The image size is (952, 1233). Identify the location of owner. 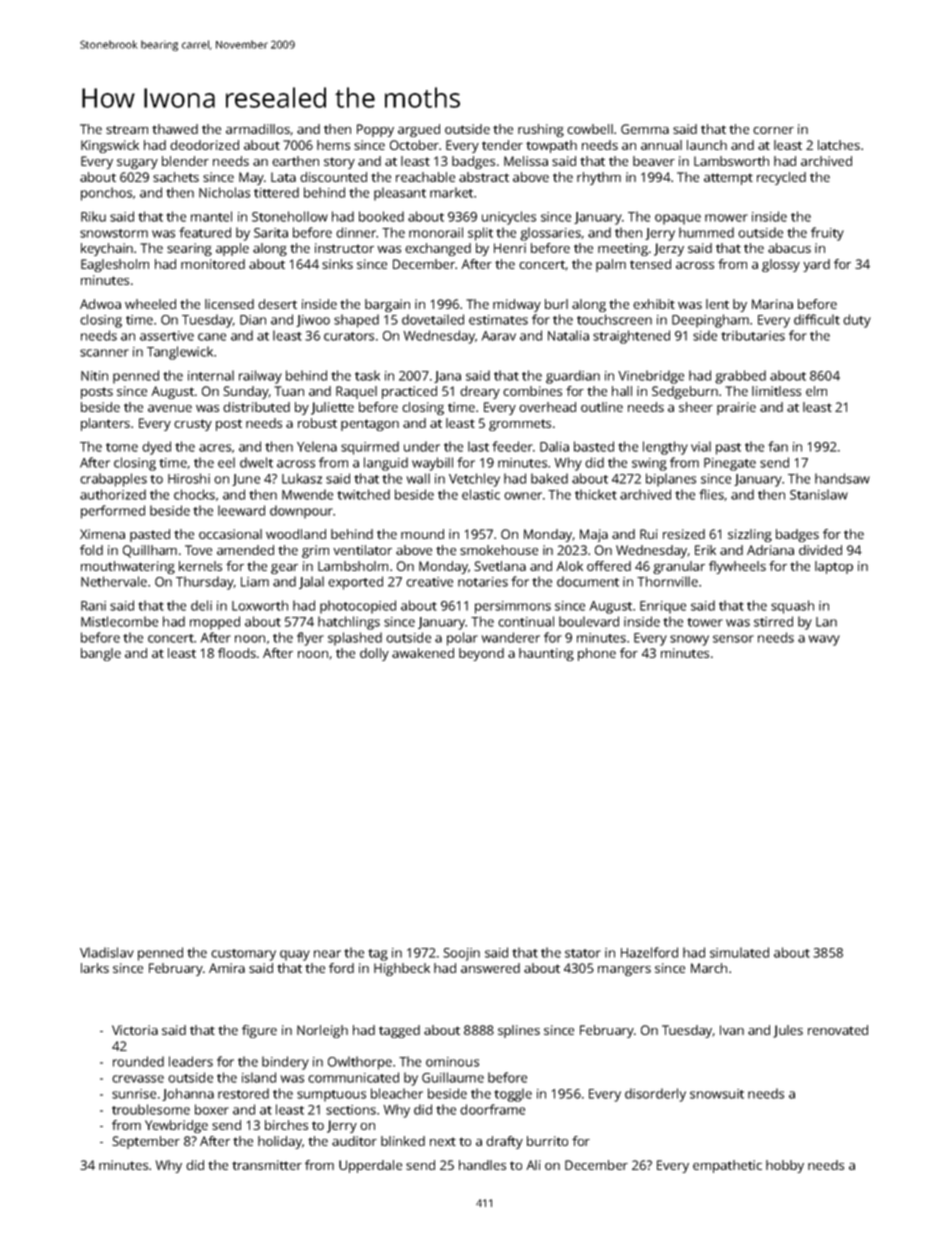
(523, 496).
